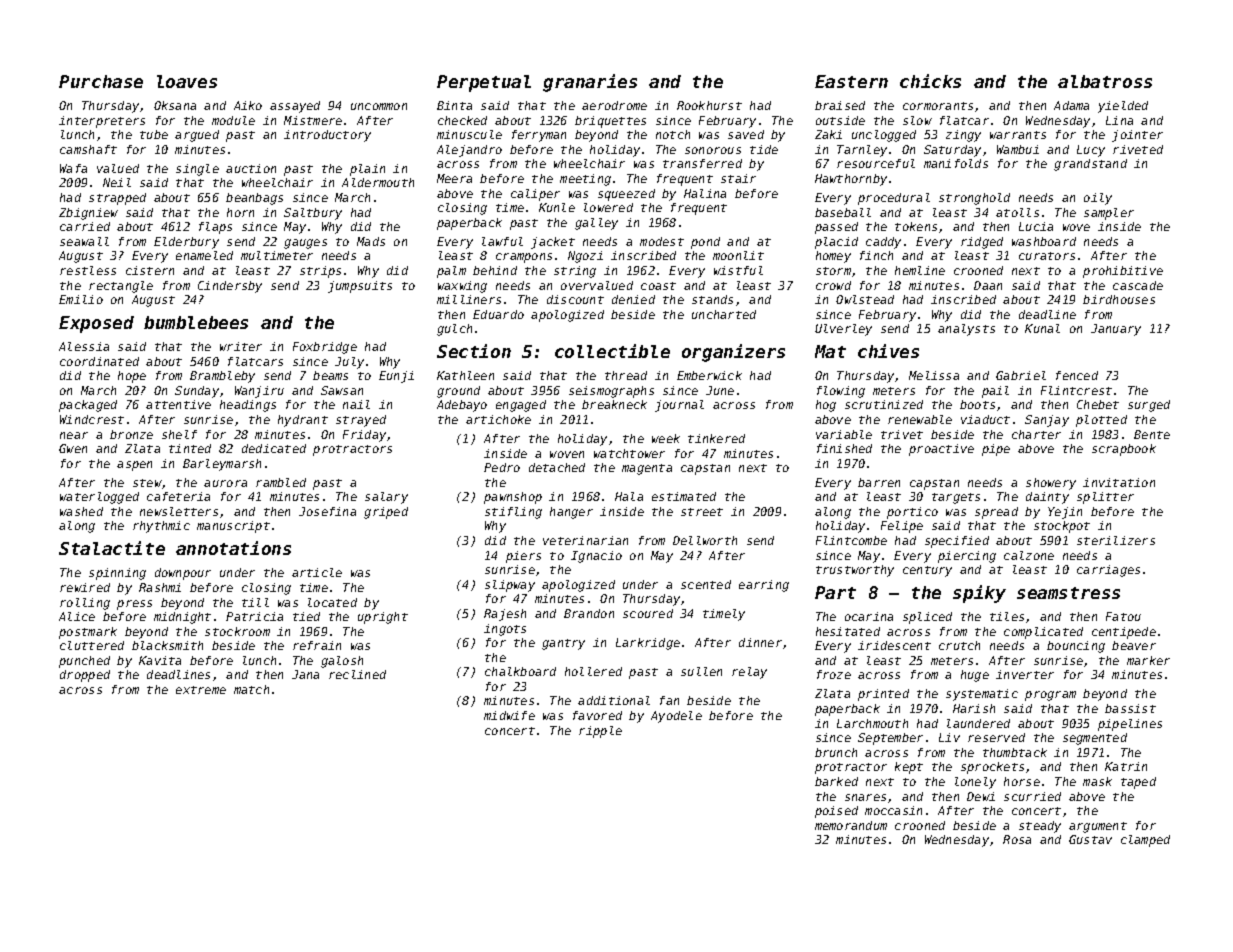  What do you see at coordinates (884, 136) in the screenshot?
I see `unclogged` at bounding box center [884, 136].
